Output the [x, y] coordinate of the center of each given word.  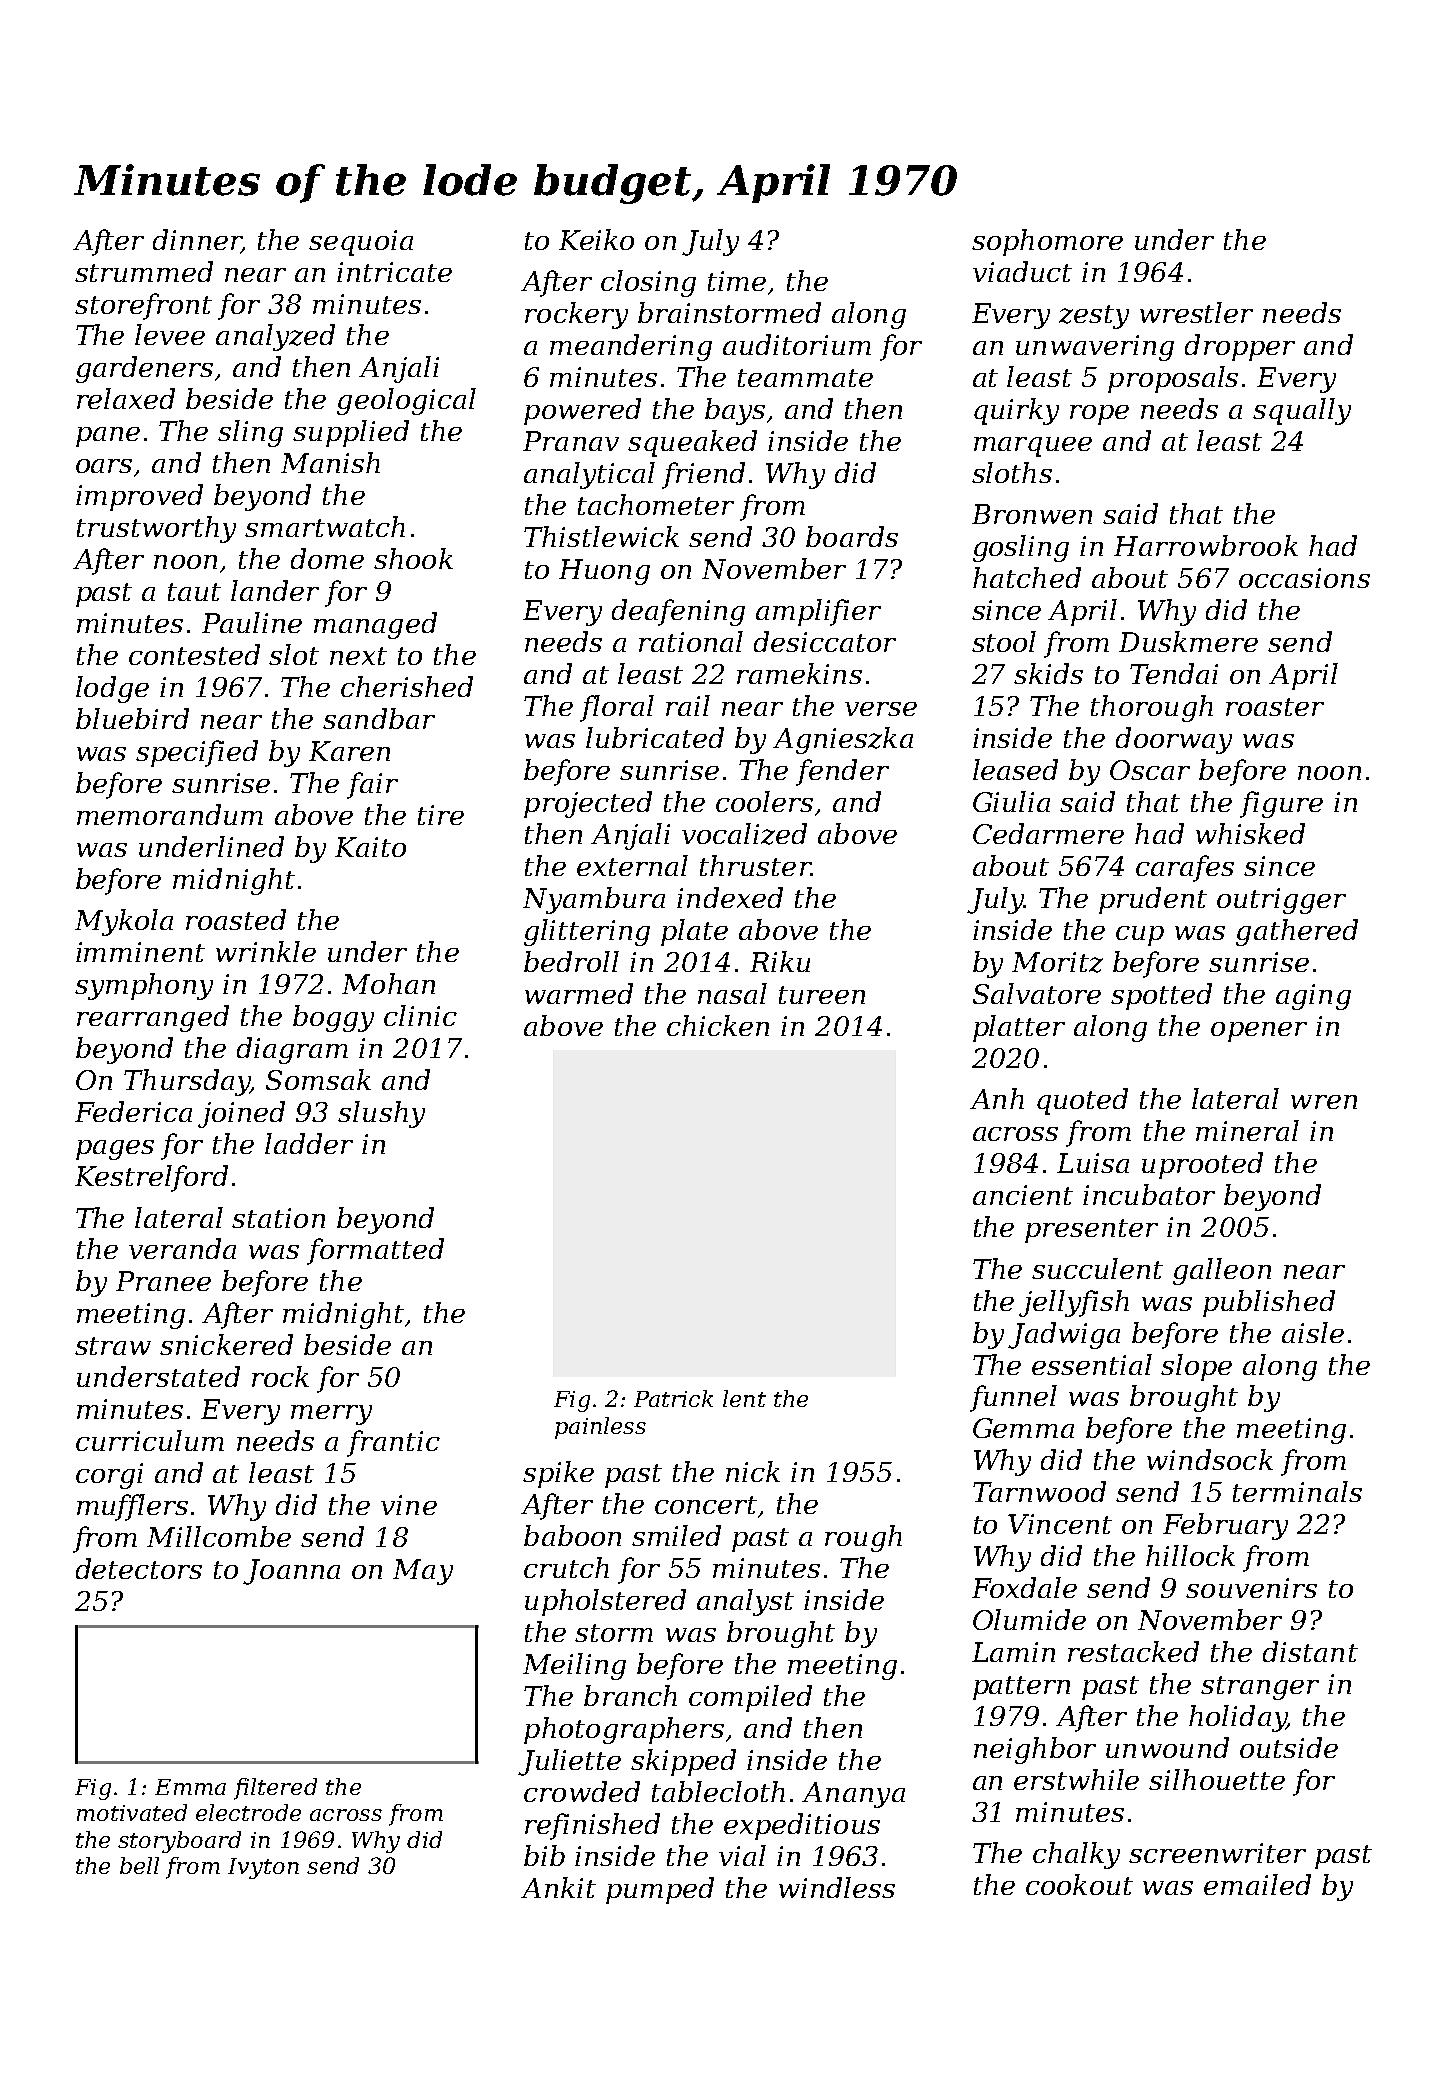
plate [694, 932]
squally [1302, 411]
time [737, 281]
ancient [1023, 1195]
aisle [1313, 1332]
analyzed [275, 337]
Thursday [187, 1082]
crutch [566, 1567]
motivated [132, 1812]
